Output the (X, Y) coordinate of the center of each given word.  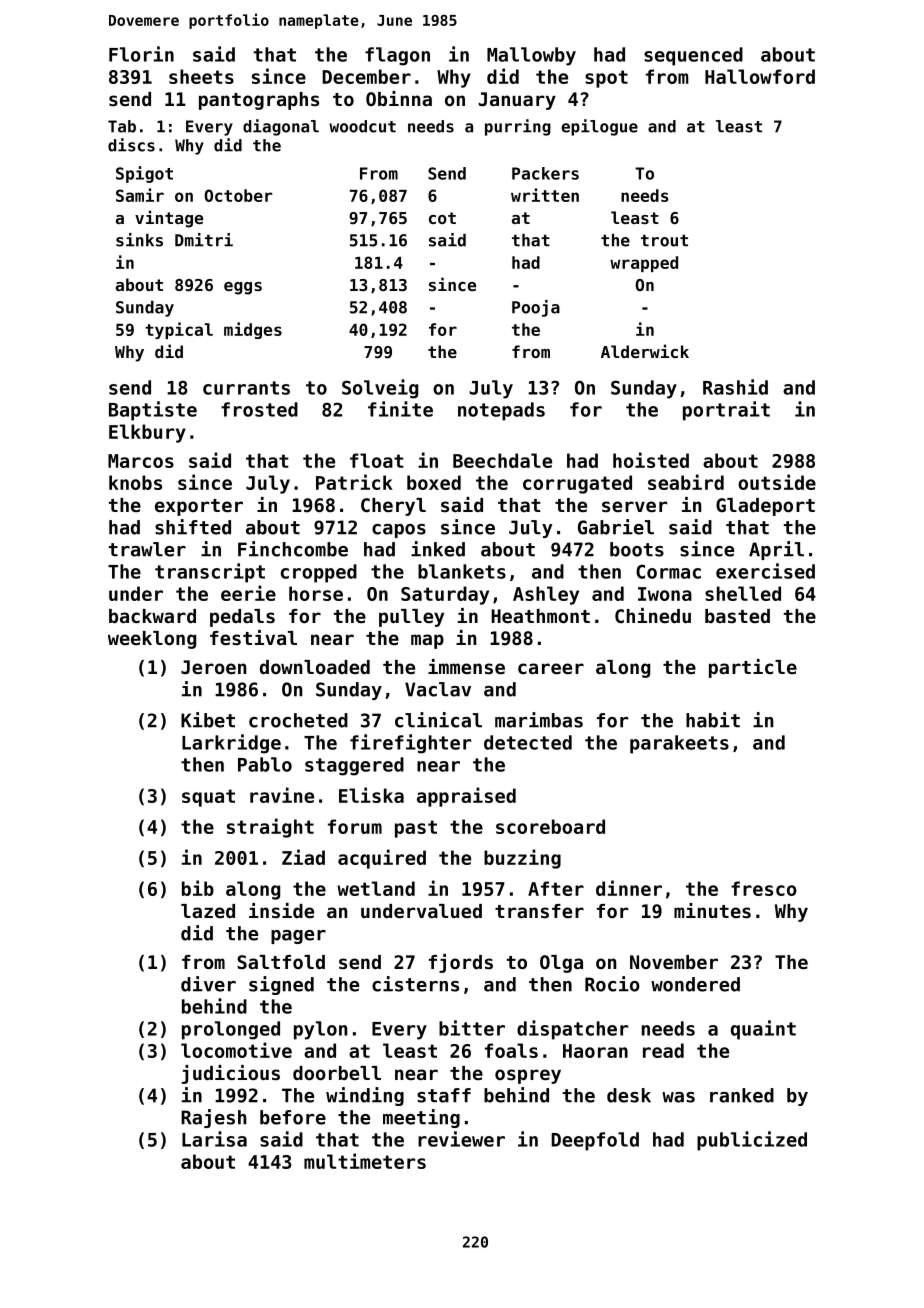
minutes (712, 910)
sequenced (693, 56)
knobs (135, 482)
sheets (201, 76)
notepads (501, 411)
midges (253, 330)
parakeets (679, 744)
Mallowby (531, 56)
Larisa (214, 1139)
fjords (461, 963)
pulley (411, 618)
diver (208, 984)
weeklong (152, 640)
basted (737, 616)
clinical (438, 720)
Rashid (735, 387)
